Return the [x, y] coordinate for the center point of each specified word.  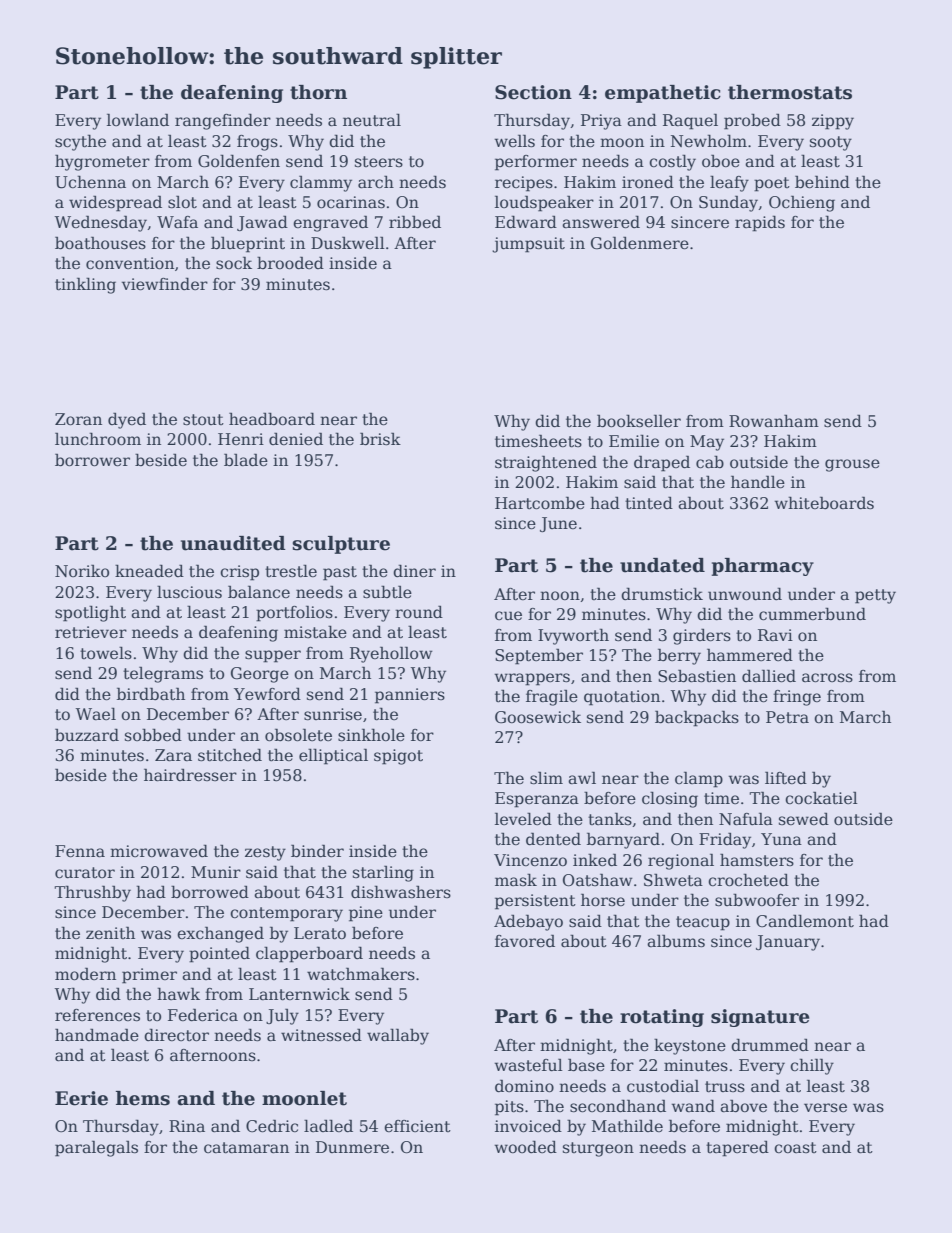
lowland [138, 120]
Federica [203, 1015]
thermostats [790, 92]
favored [525, 941]
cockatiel [821, 798]
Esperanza [537, 800]
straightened [546, 463]
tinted [649, 503]
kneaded [149, 570]
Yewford [267, 694]
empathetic [663, 94]
